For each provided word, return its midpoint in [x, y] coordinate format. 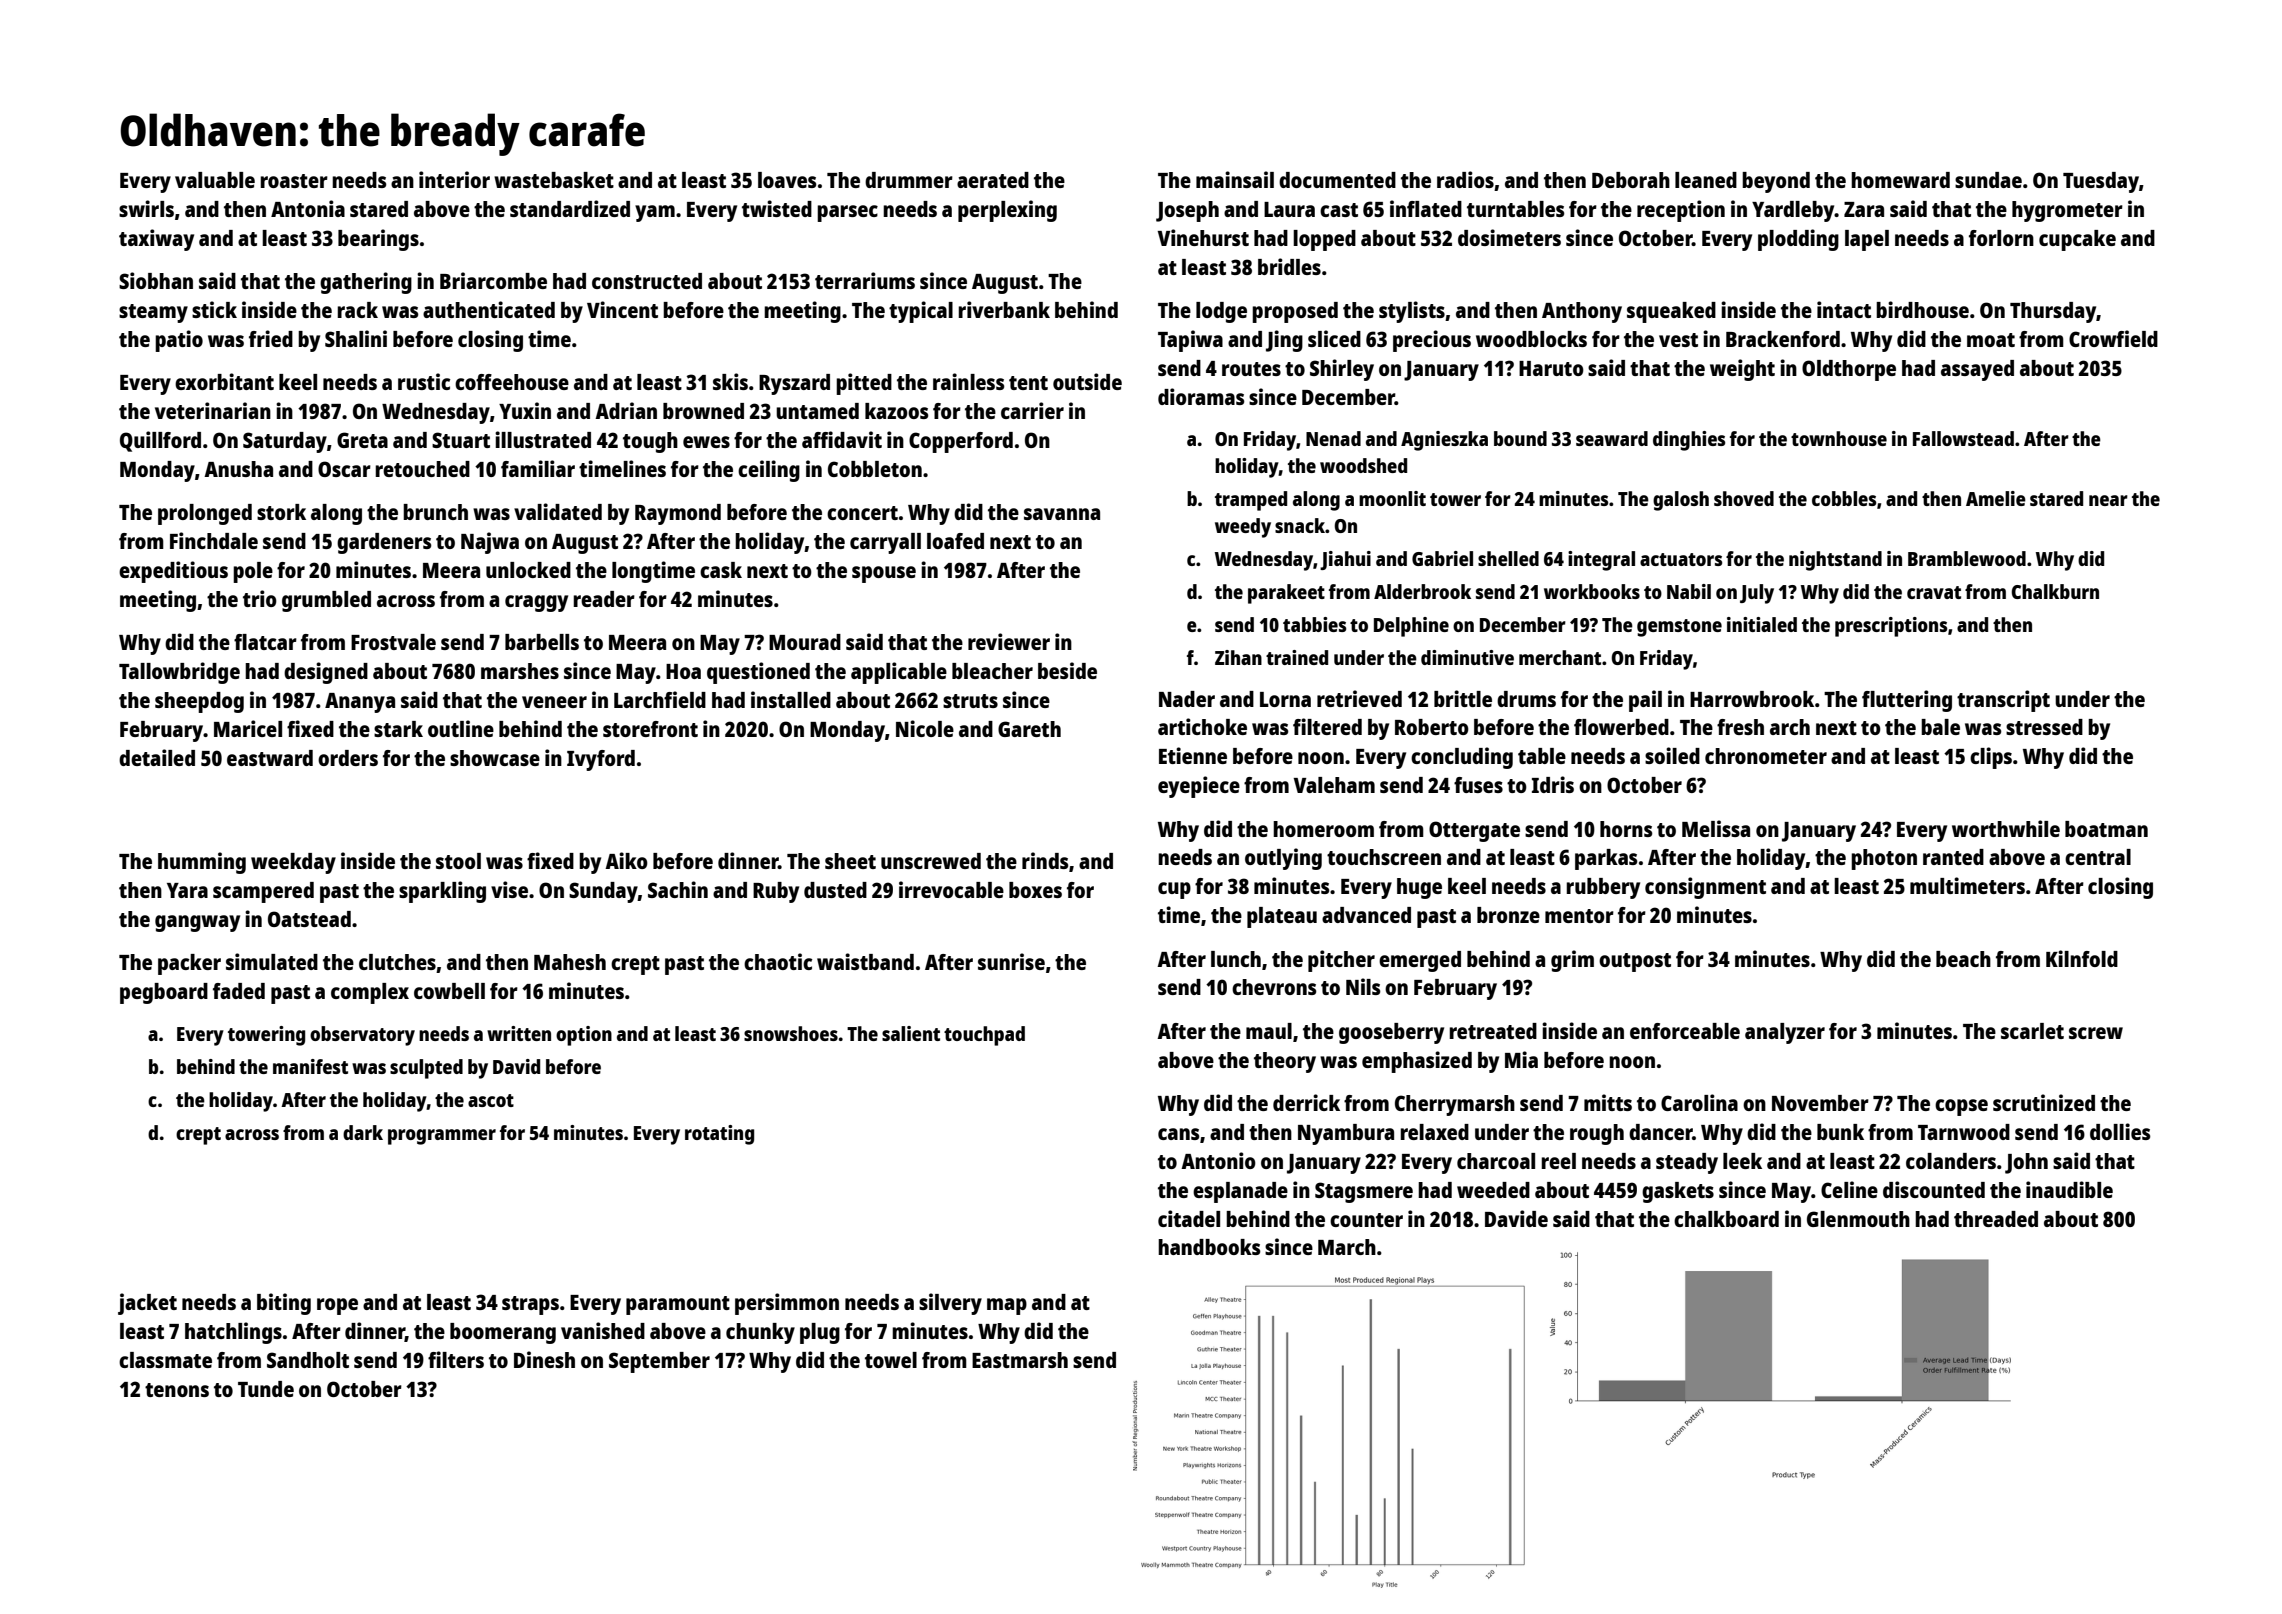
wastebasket [554, 180]
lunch [1236, 959]
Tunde [266, 1389]
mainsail [1235, 179]
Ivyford [601, 760]
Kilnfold [2082, 958]
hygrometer [2067, 211]
